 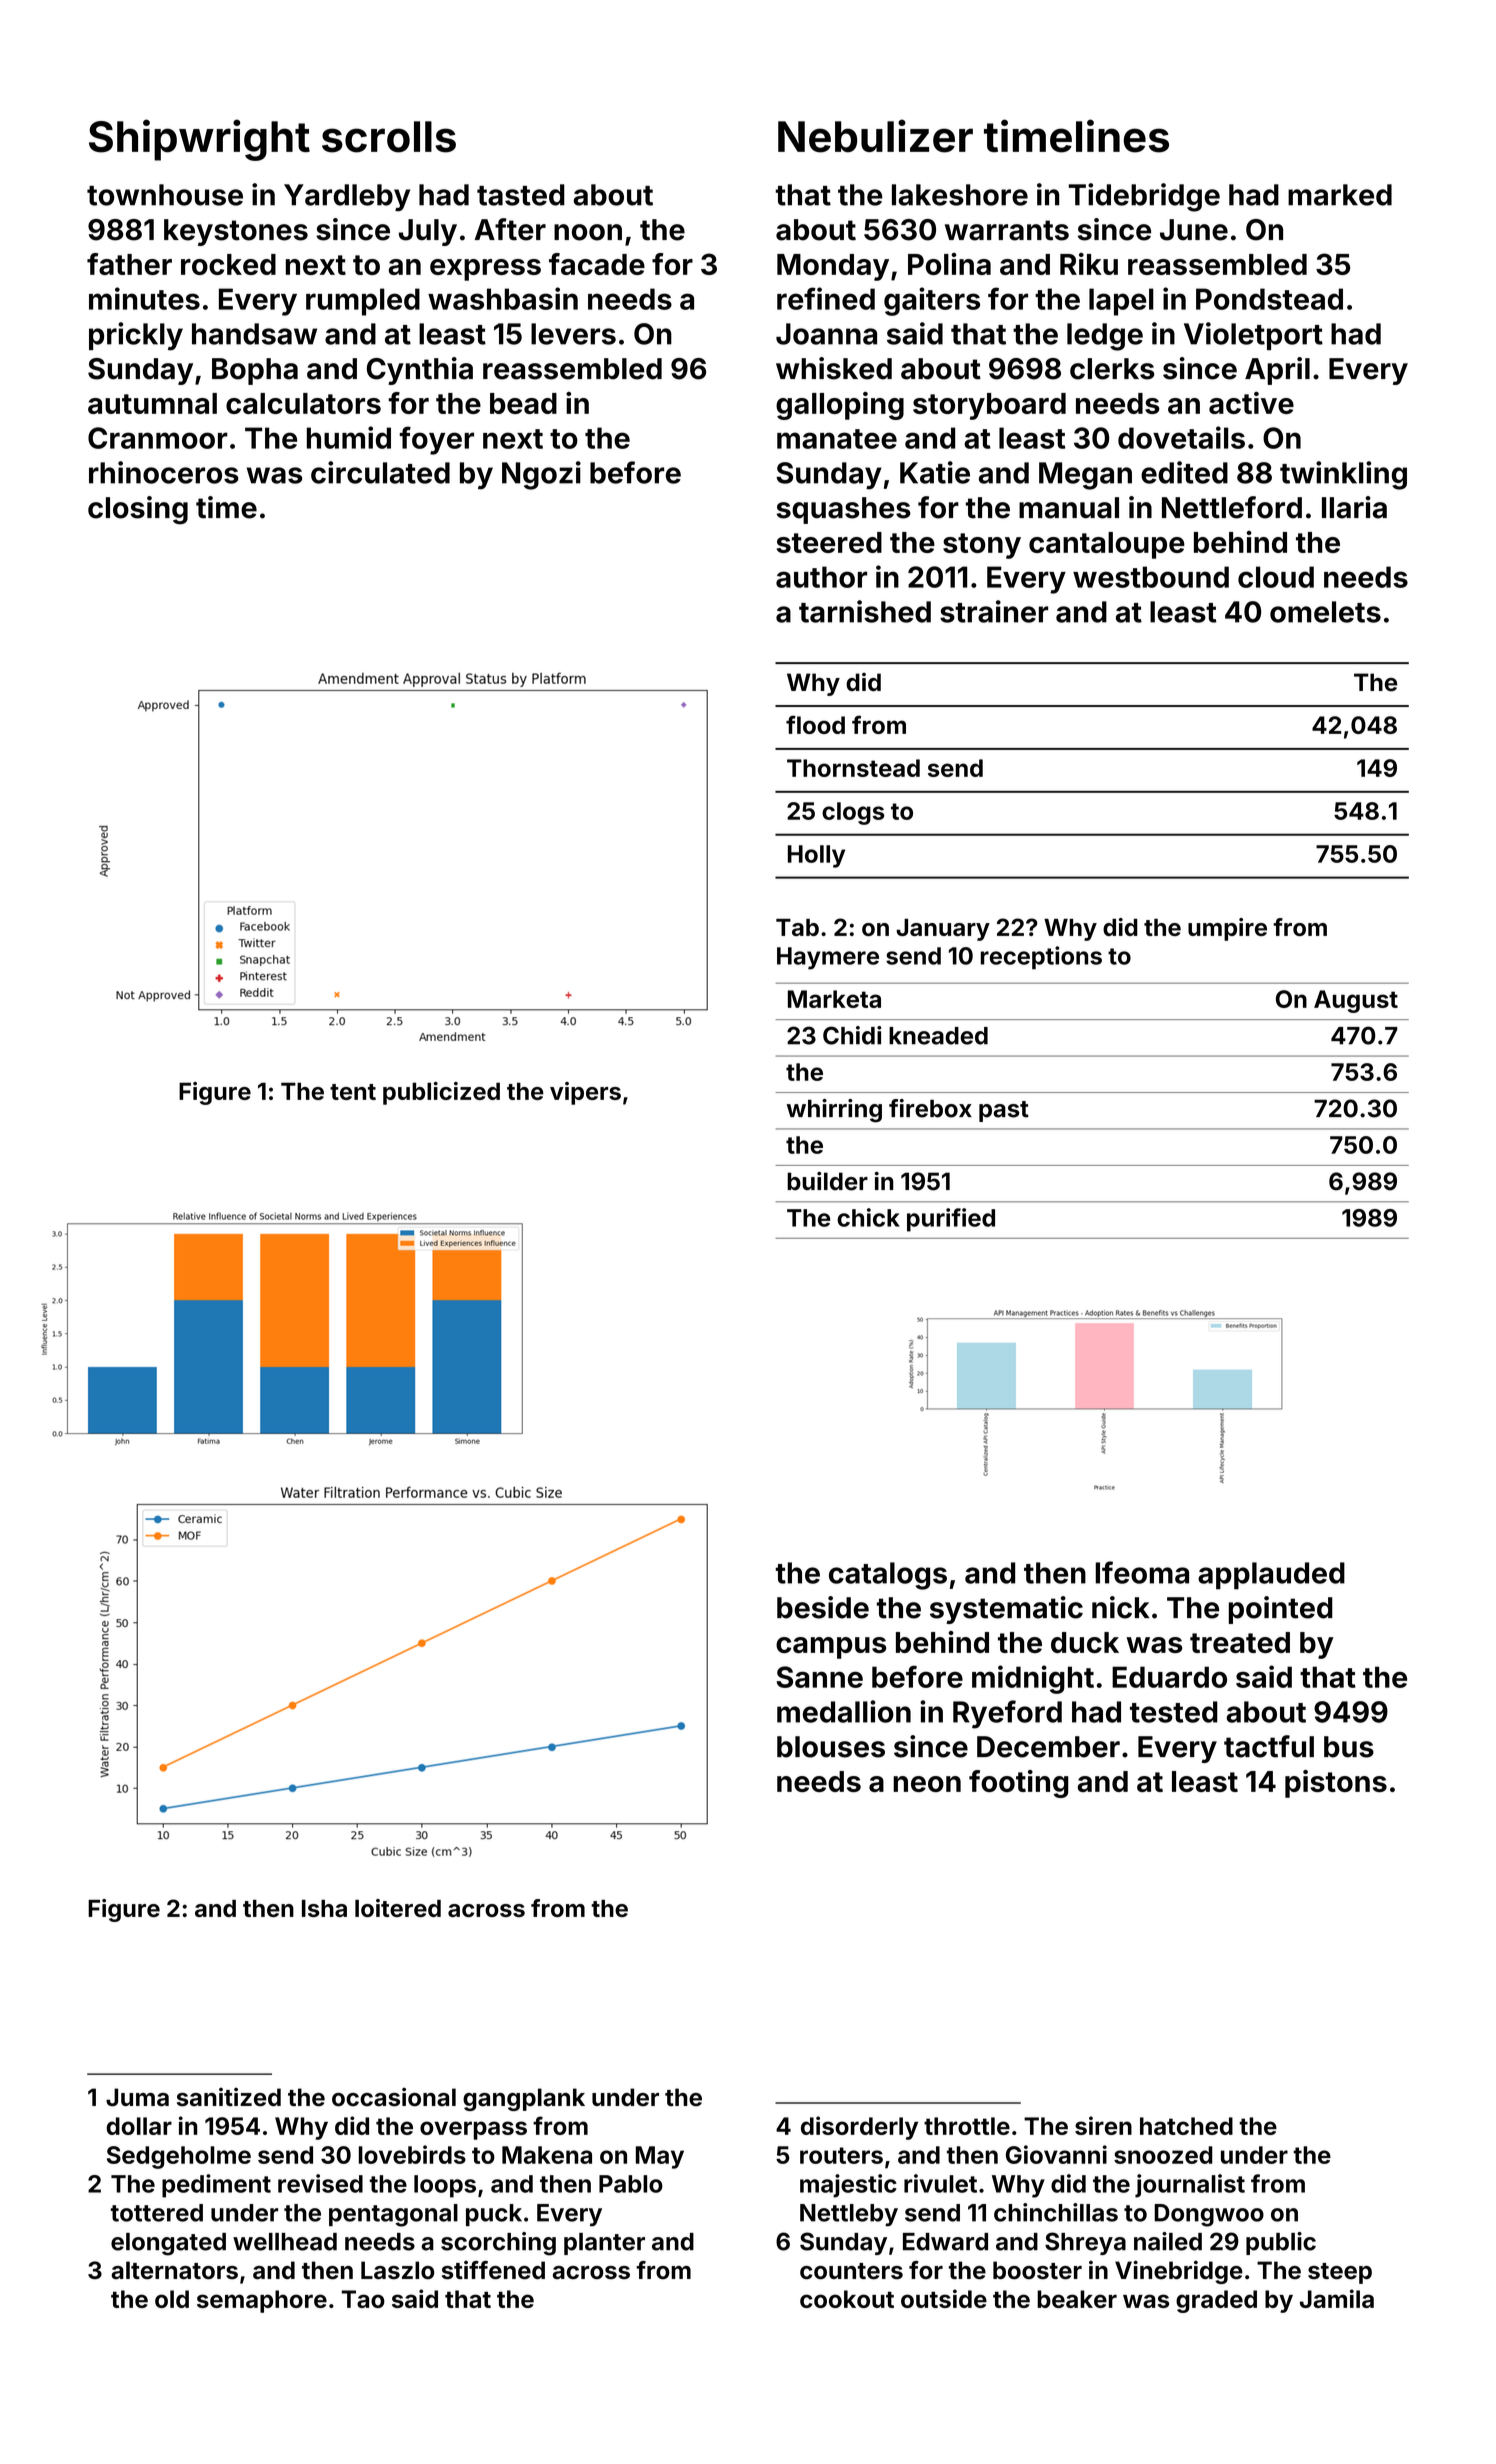 What do you see at coordinates (347, 197) in the screenshot?
I see `Yardleby` at bounding box center [347, 197].
